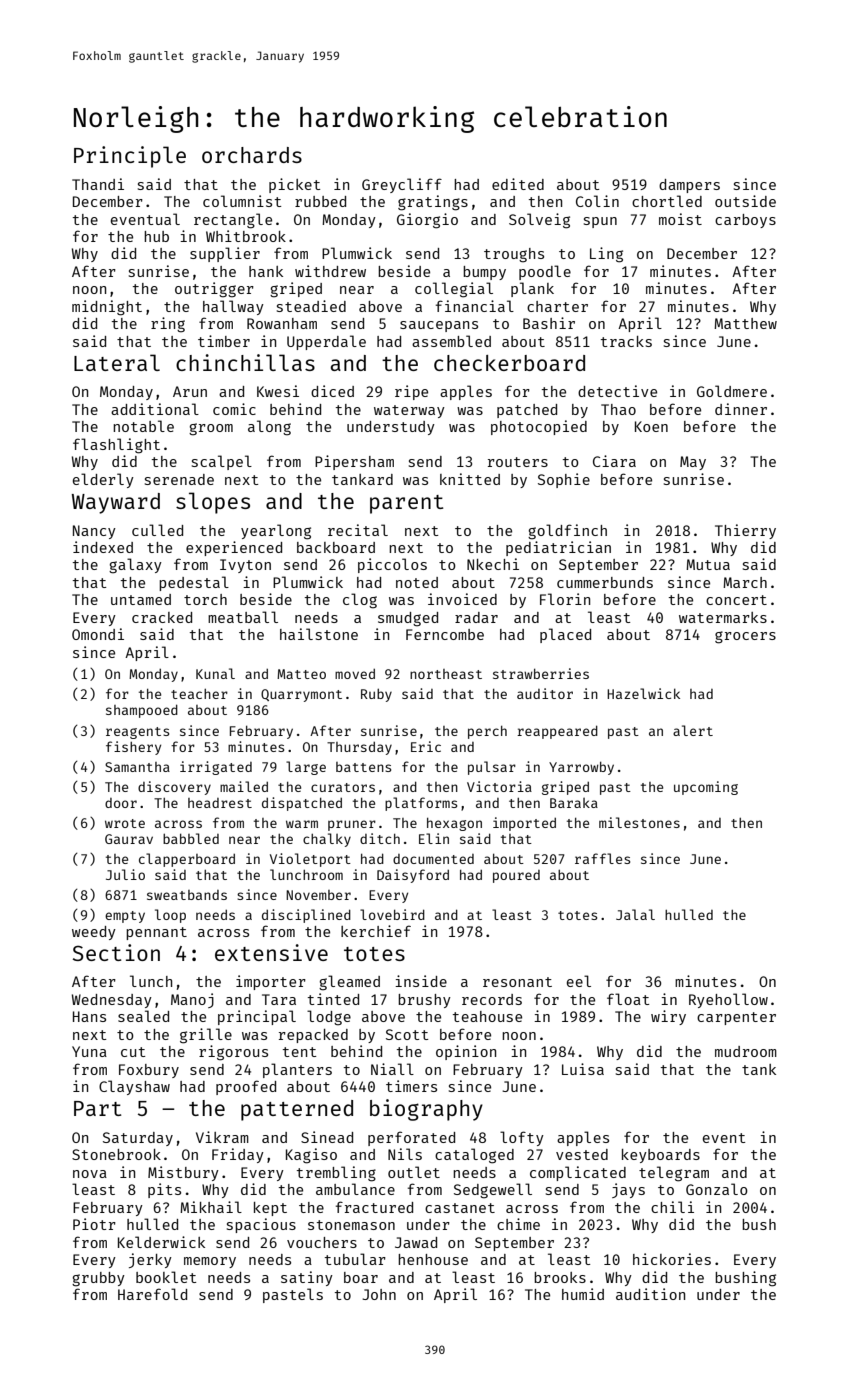 This screenshot has width=849, height=1400. Describe the element at coordinates (306, 768) in the screenshot. I see `large` at that location.
